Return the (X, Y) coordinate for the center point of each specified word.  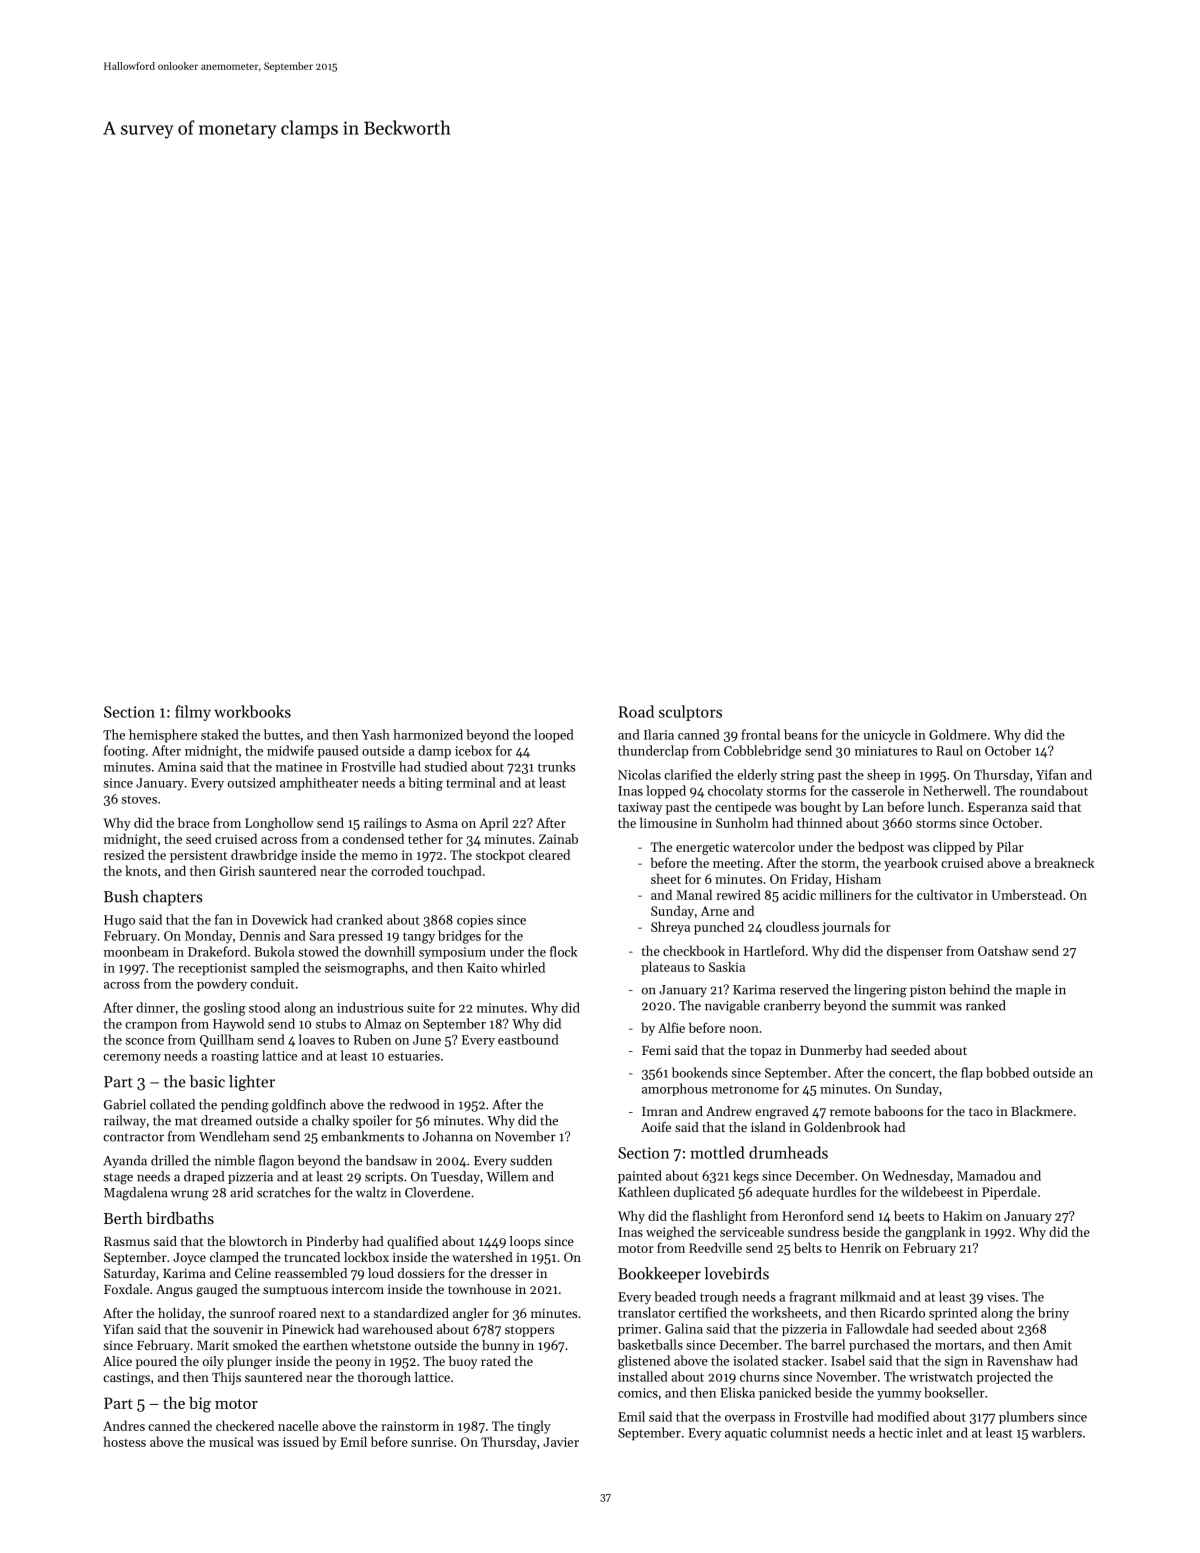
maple (1033, 990)
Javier (561, 1442)
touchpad (454, 872)
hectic (896, 1432)
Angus (174, 1290)
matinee (299, 767)
